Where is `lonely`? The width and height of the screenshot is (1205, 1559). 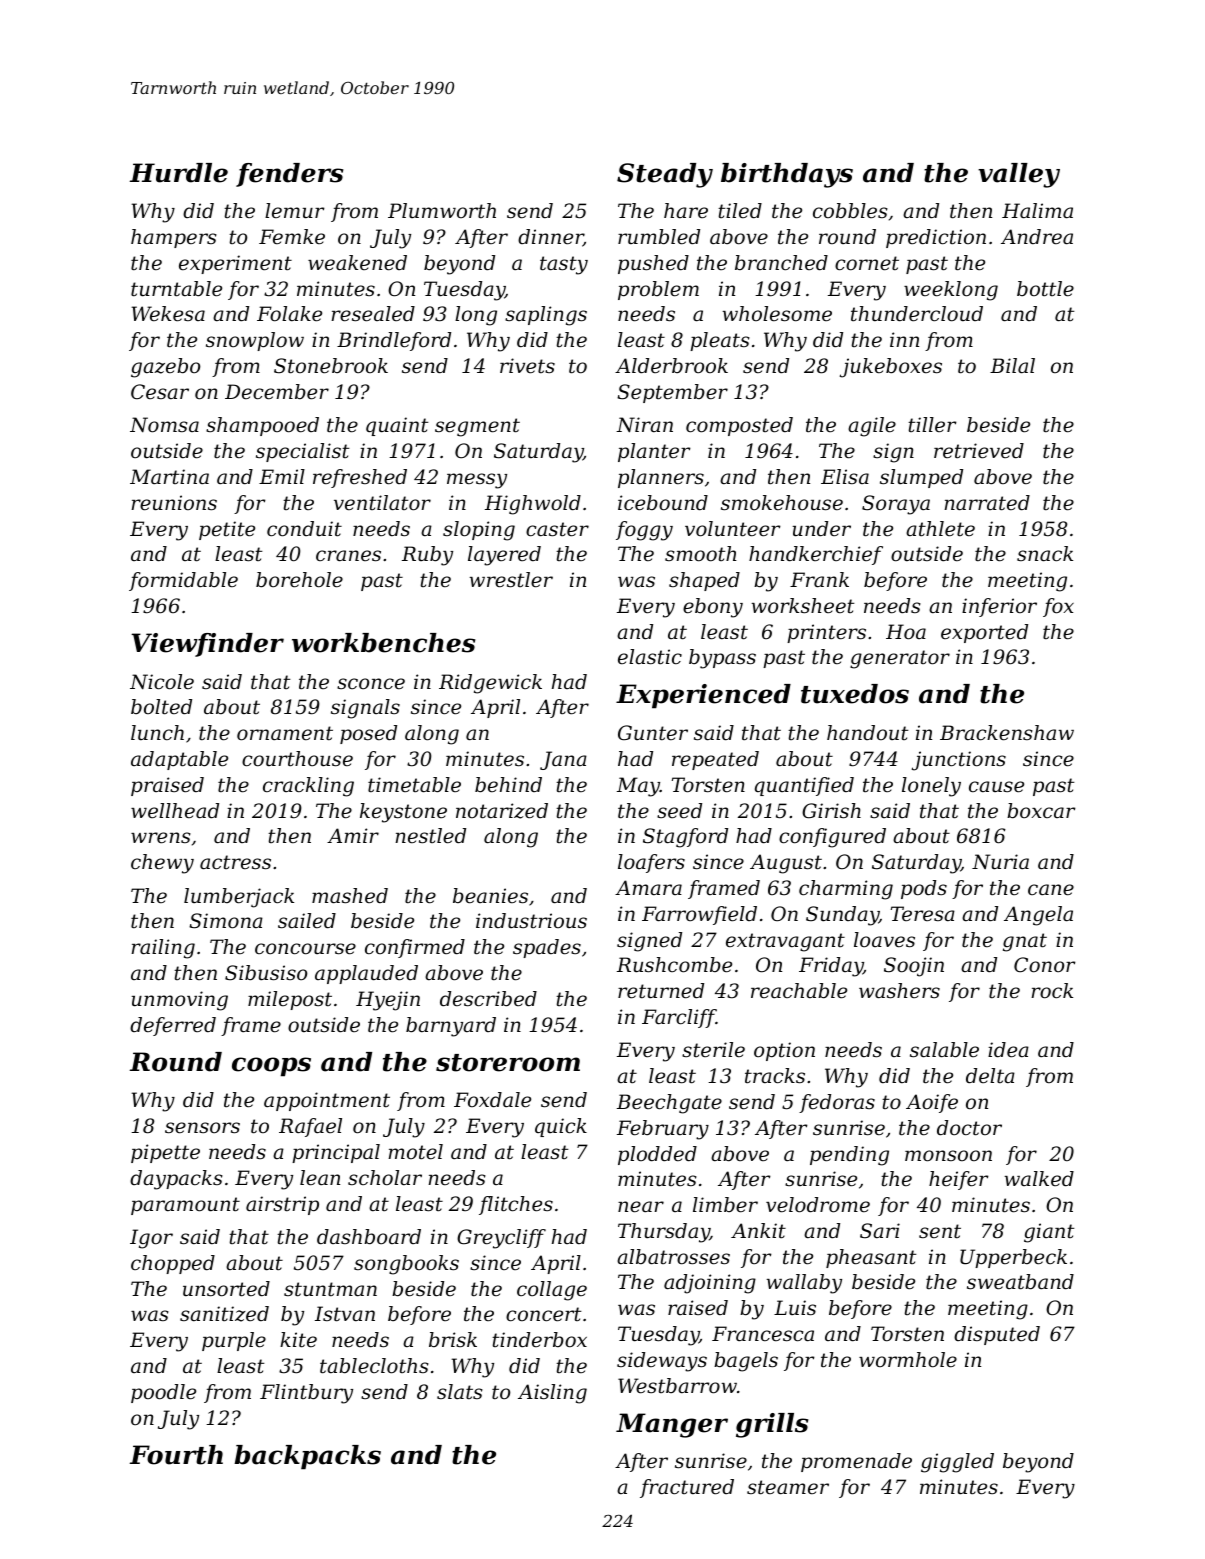 lonely is located at coordinates (931, 787).
